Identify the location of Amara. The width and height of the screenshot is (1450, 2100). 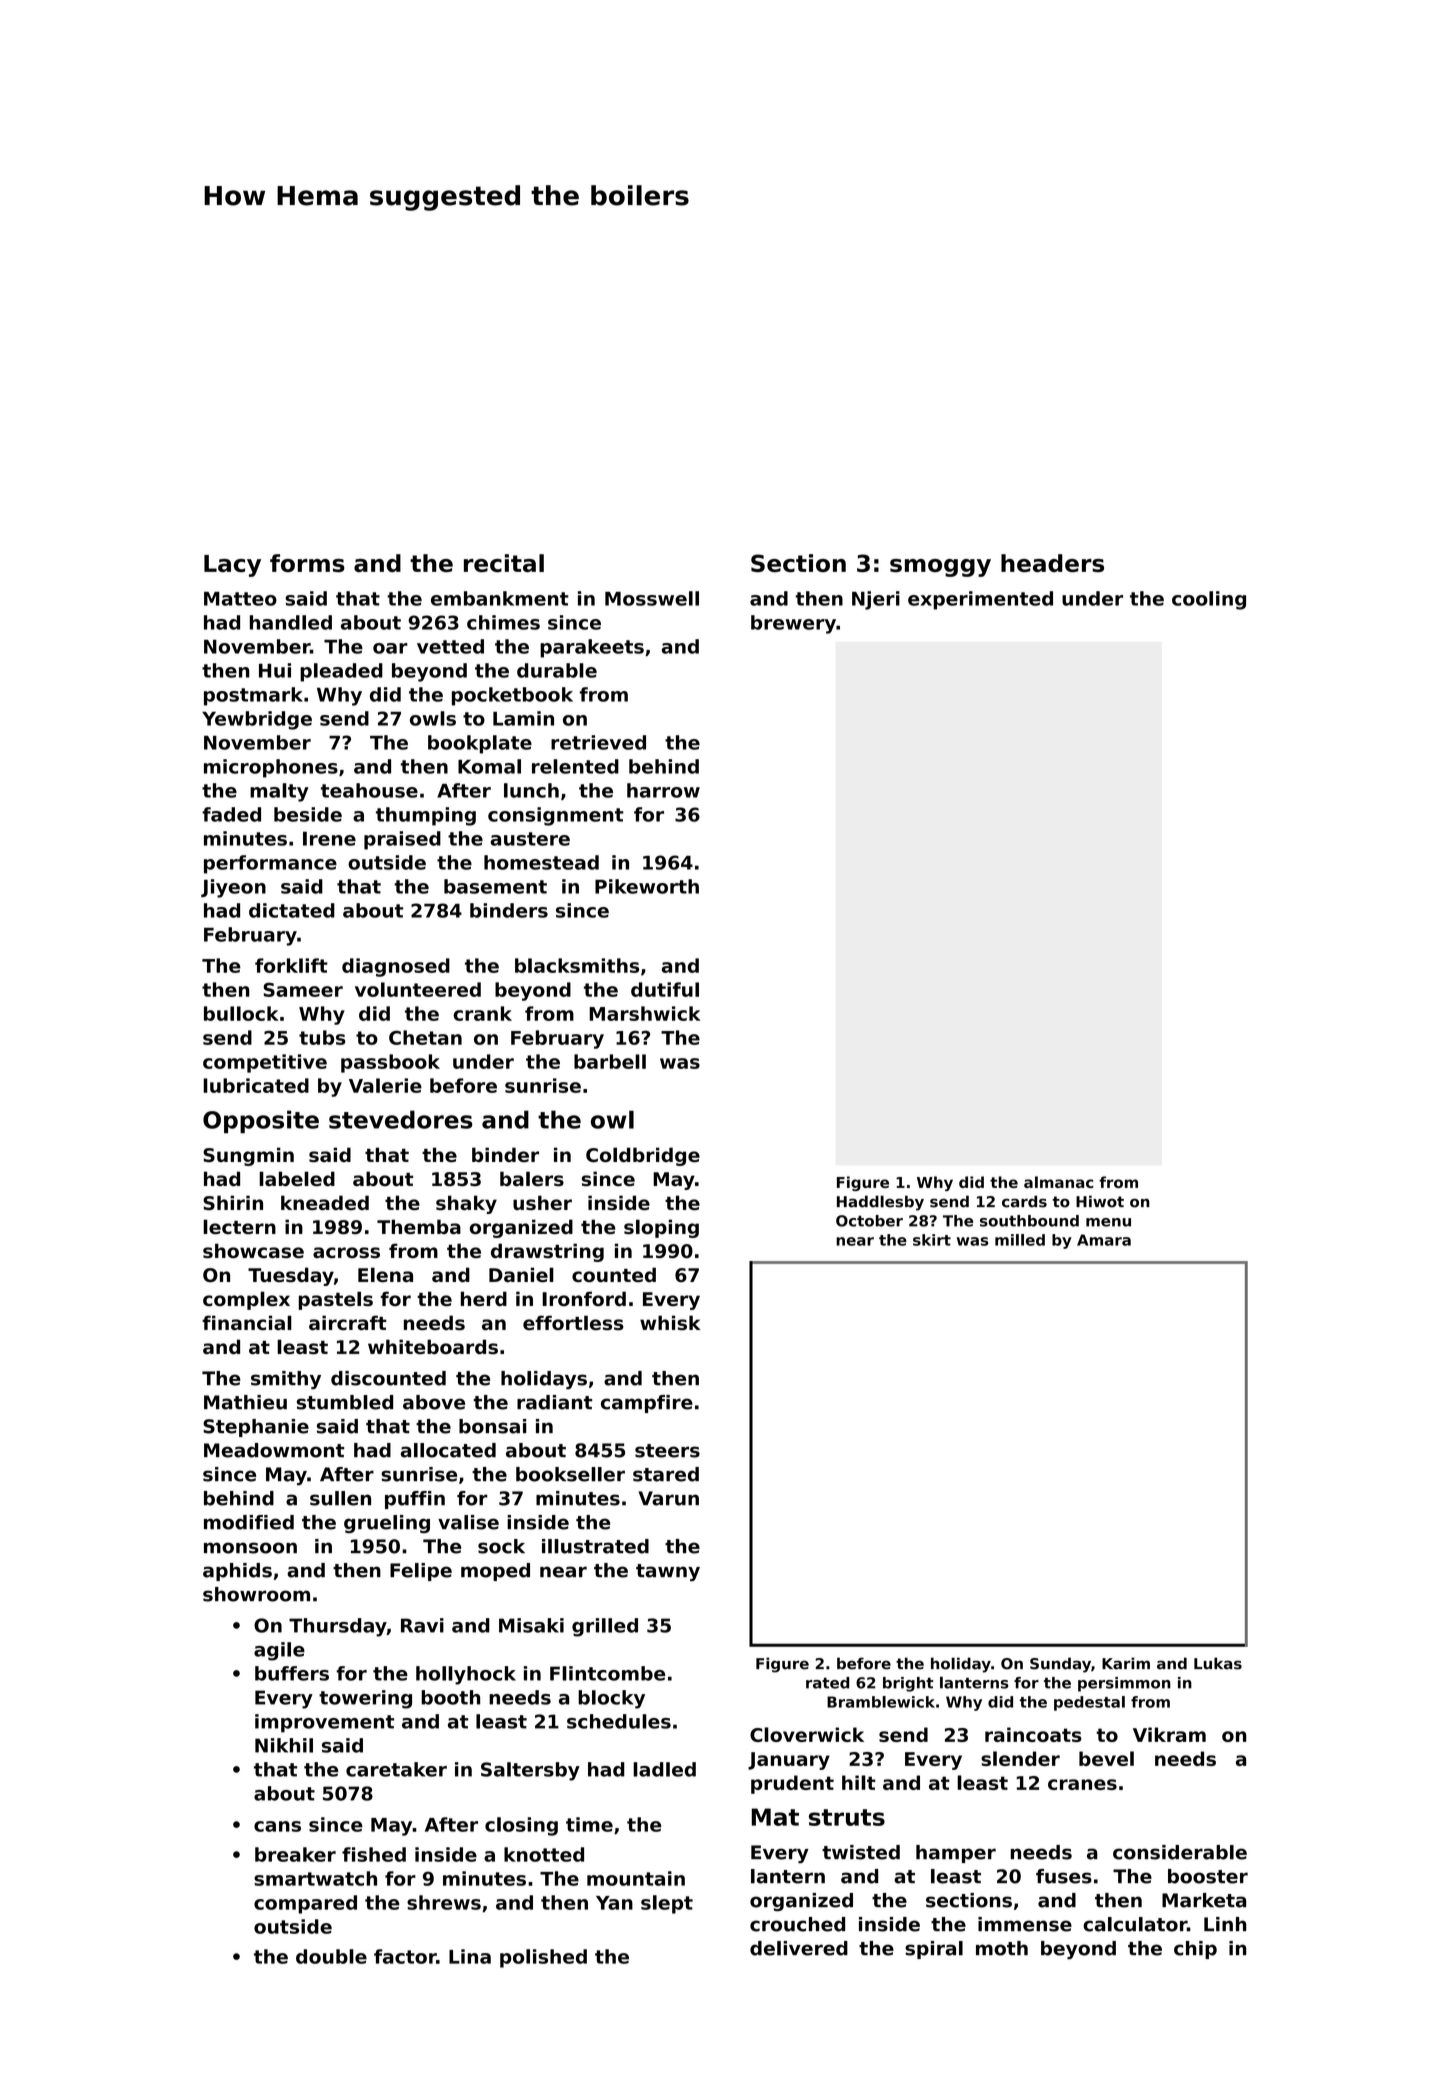
(1104, 1240).
